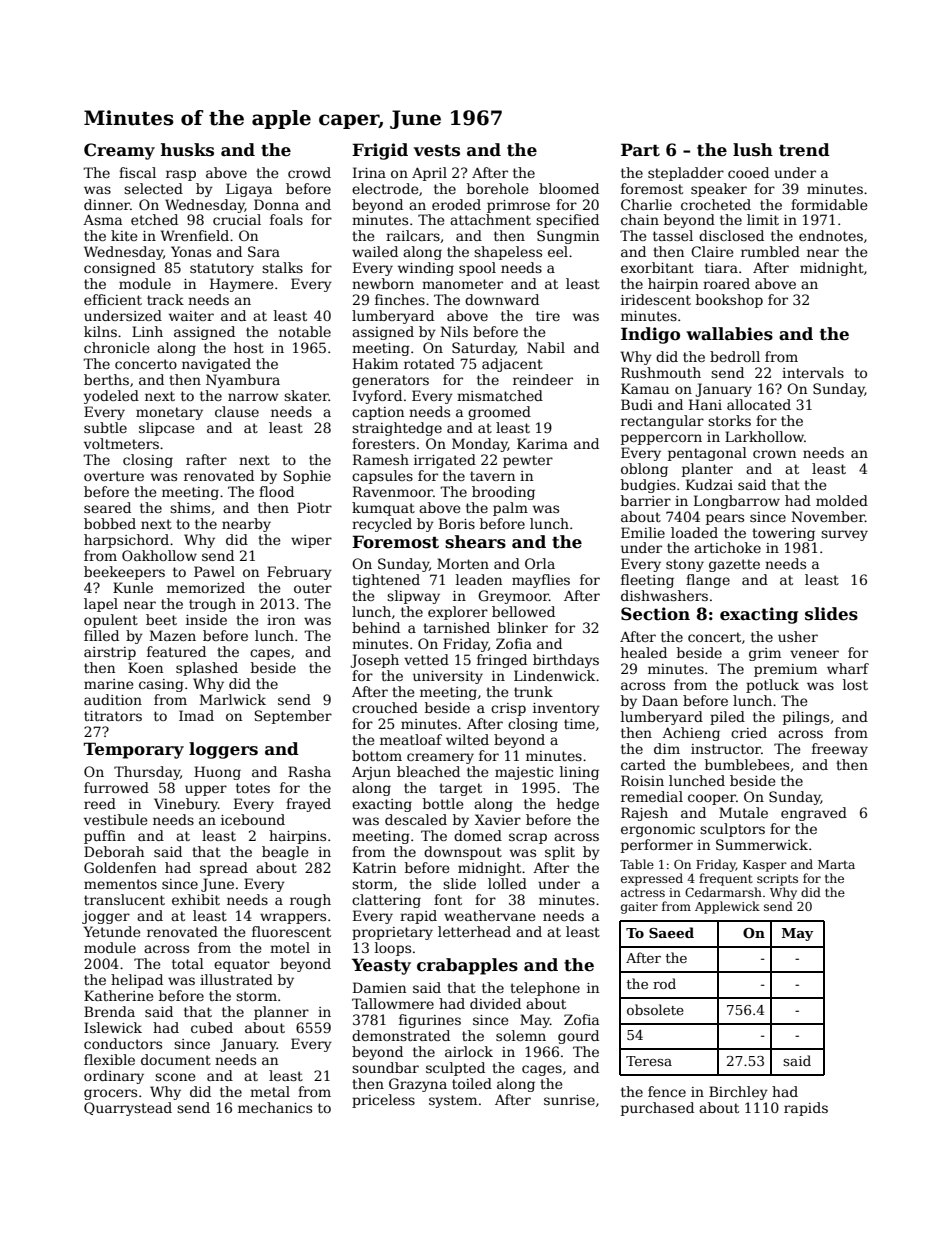 Image resolution: width=952 pixels, height=1233 pixels. Describe the element at coordinates (214, 571) in the page. I see `Pawel` at that location.
